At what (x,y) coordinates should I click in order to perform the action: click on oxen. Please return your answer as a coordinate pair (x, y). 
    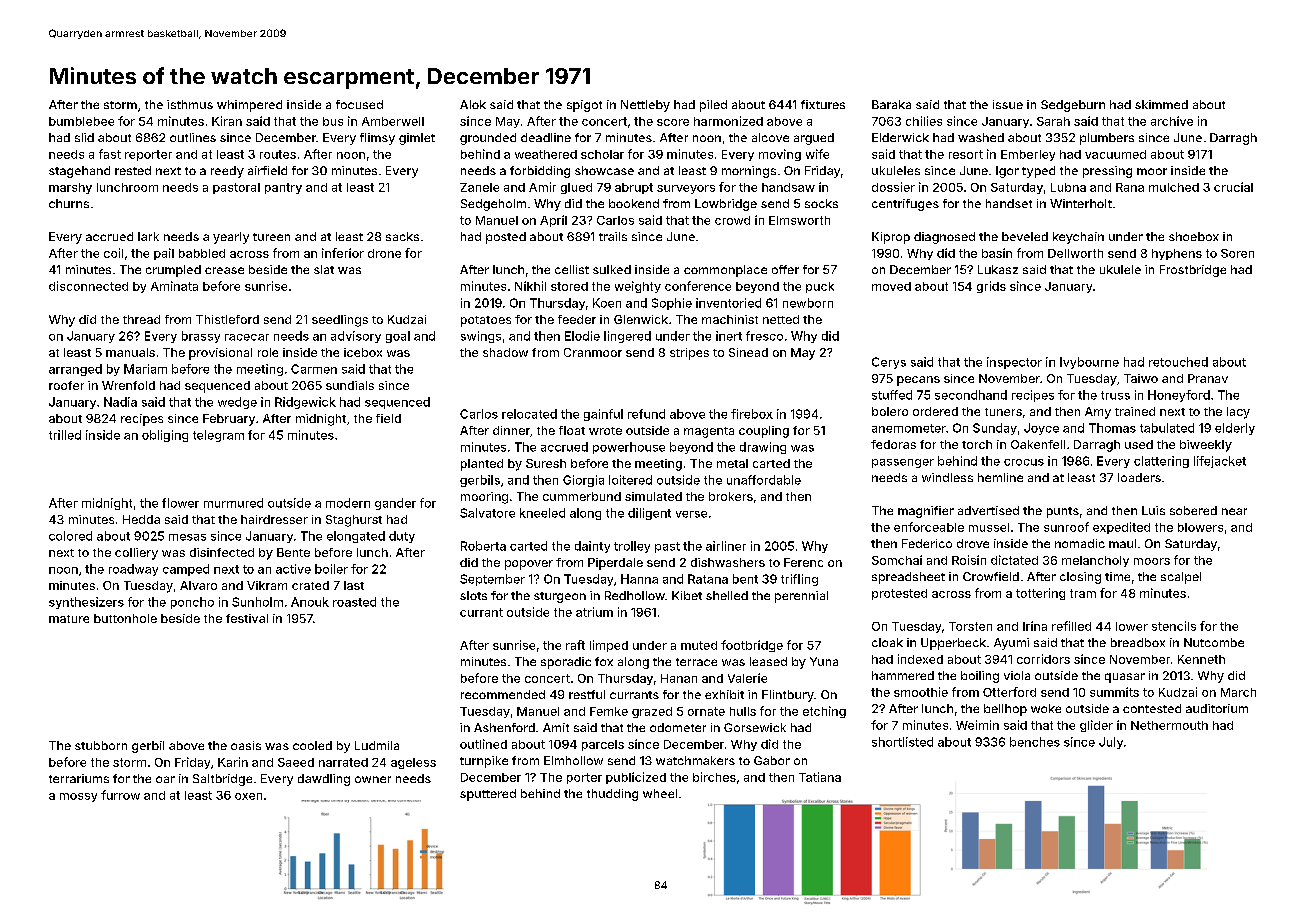
    Looking at the image, I should click on (248, 796).
